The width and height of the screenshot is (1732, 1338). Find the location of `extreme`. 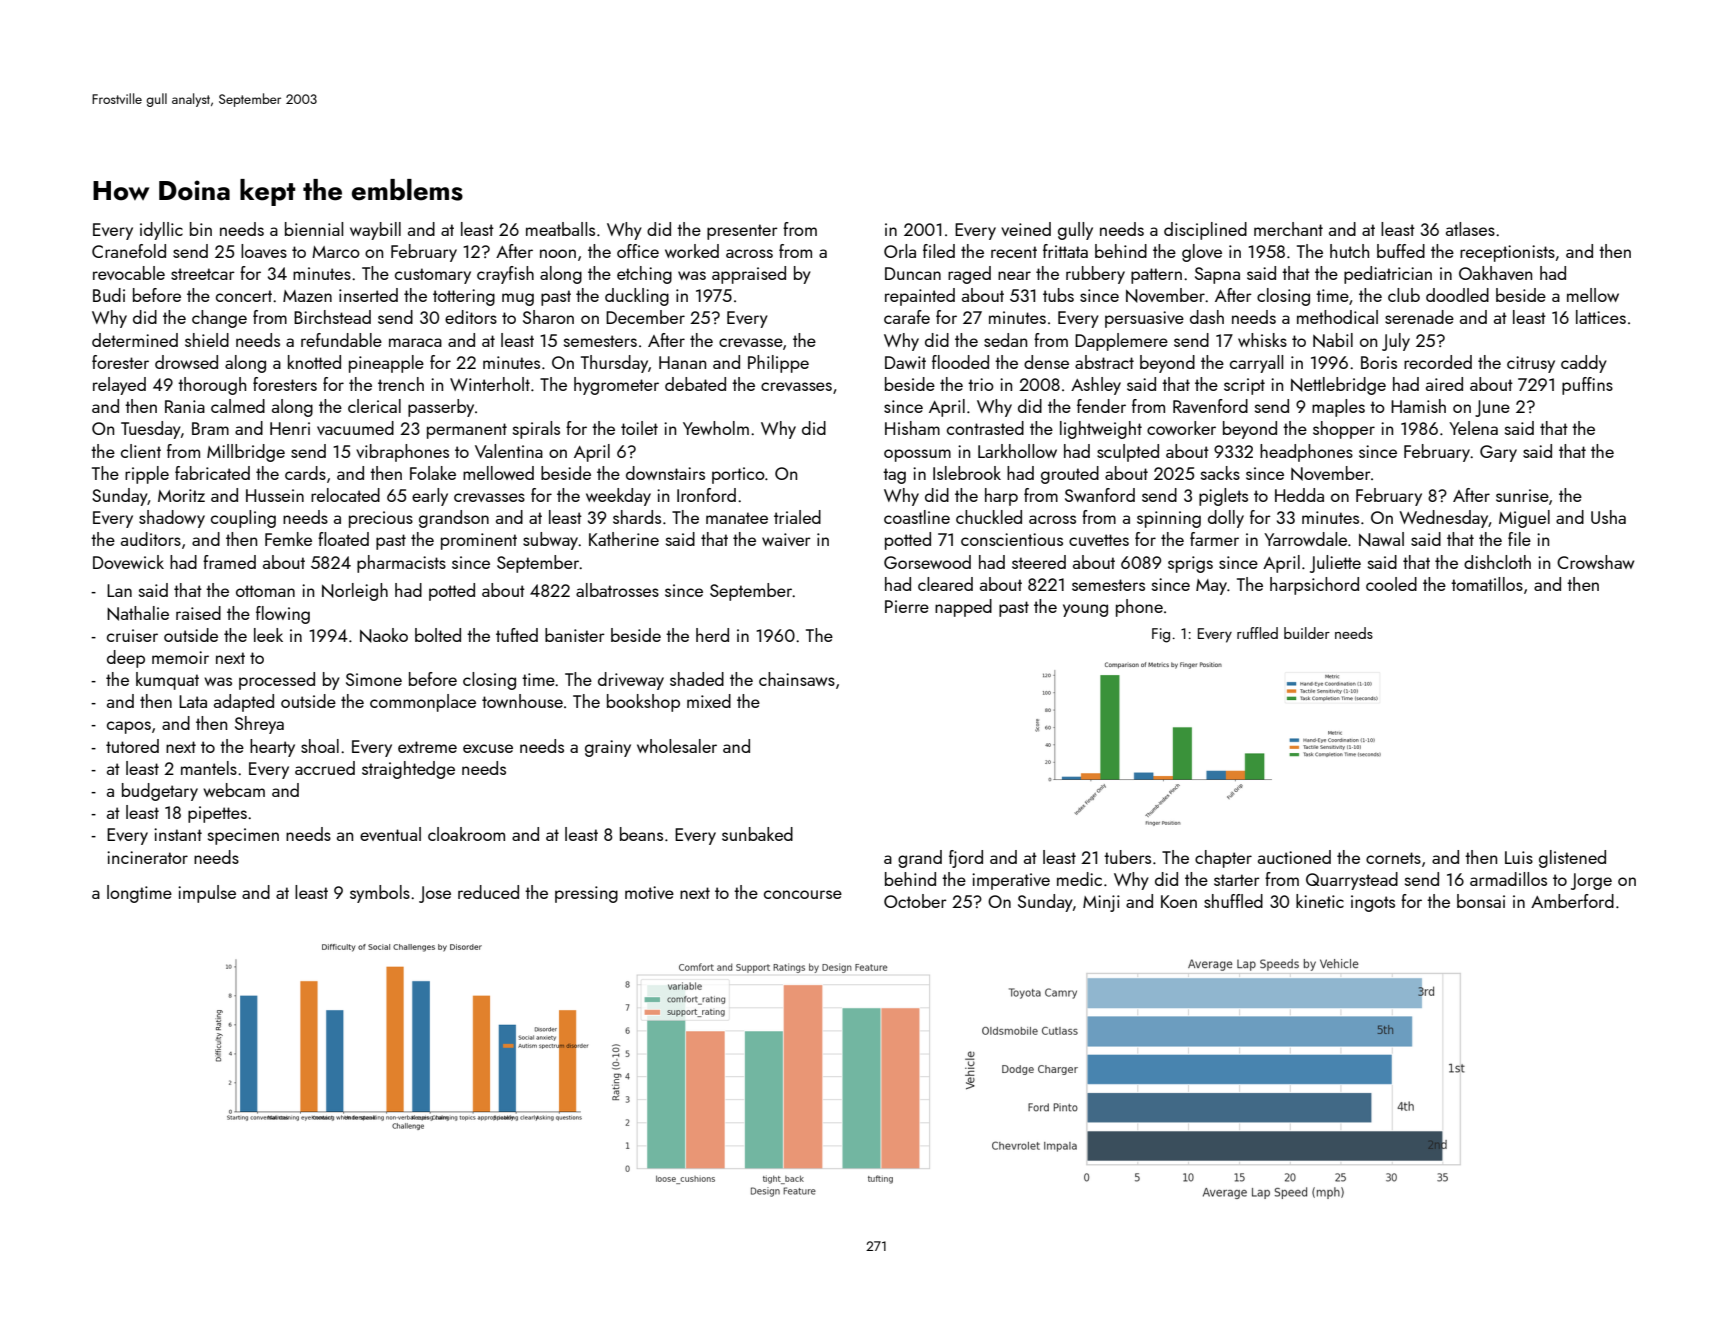

extreme is located at coordinates (427, 747).
